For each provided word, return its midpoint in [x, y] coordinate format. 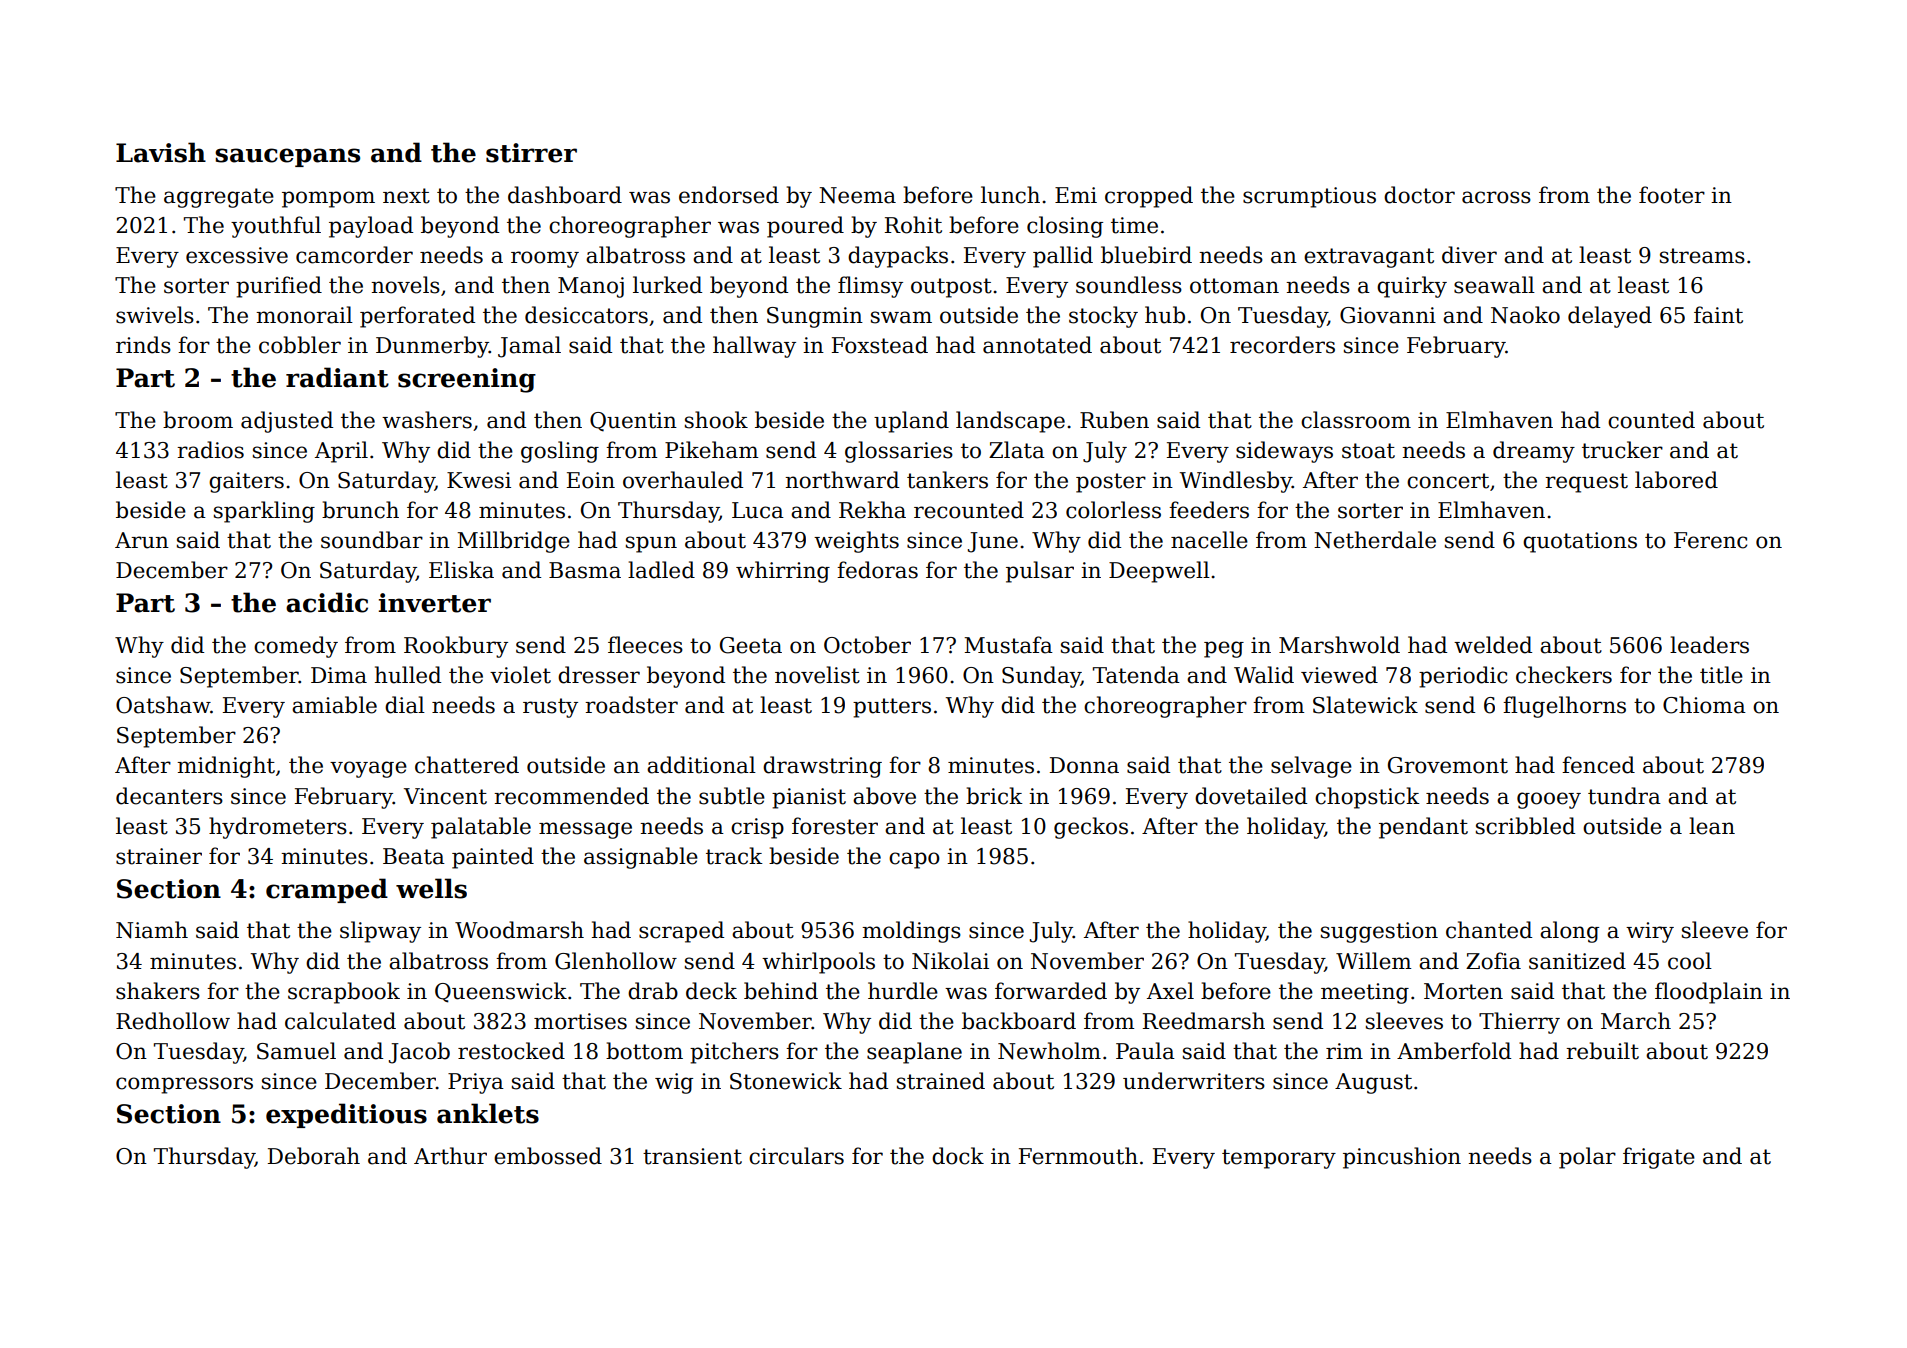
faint [1718, 315]
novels [405, 285]
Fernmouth [1078, 1156]
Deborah [314, 1156]
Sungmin [815, 317]
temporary [1279, 1159]
